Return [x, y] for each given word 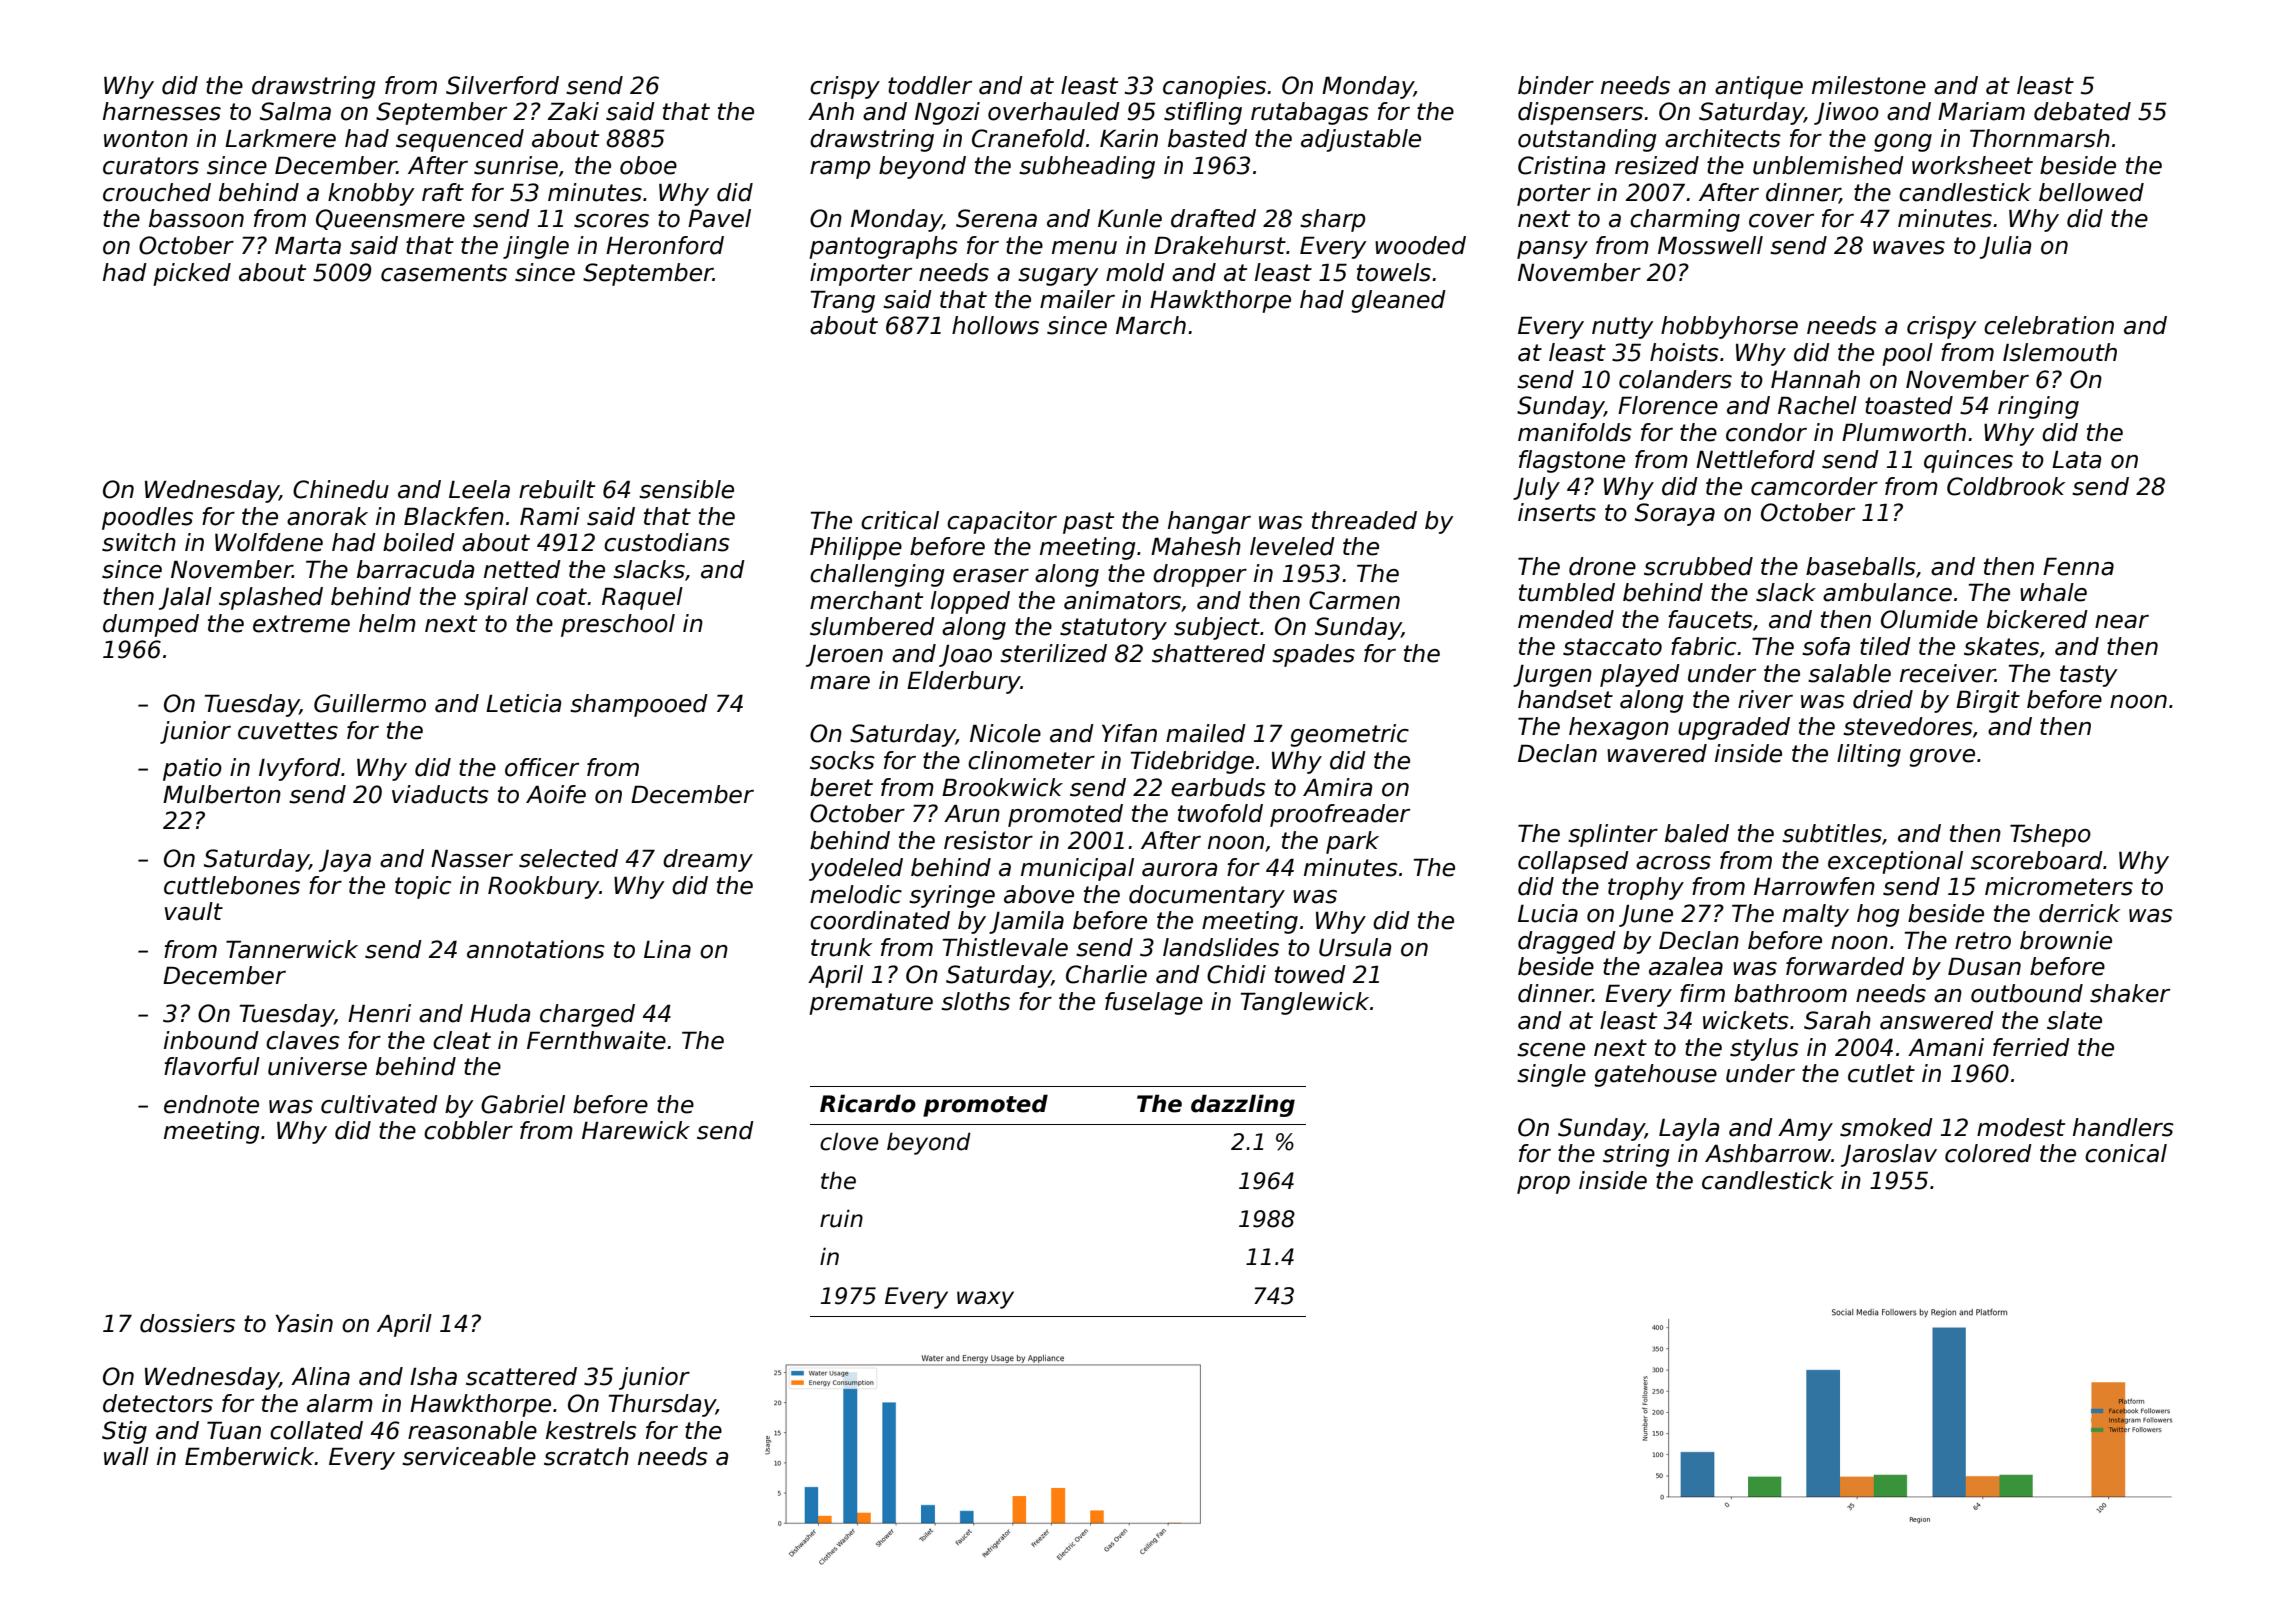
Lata [2076, 460]
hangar [1209, 522]
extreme [301, 624]
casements [444, 273]
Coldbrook [2006, 486]
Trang [843, 301]
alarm [340, 1403]
